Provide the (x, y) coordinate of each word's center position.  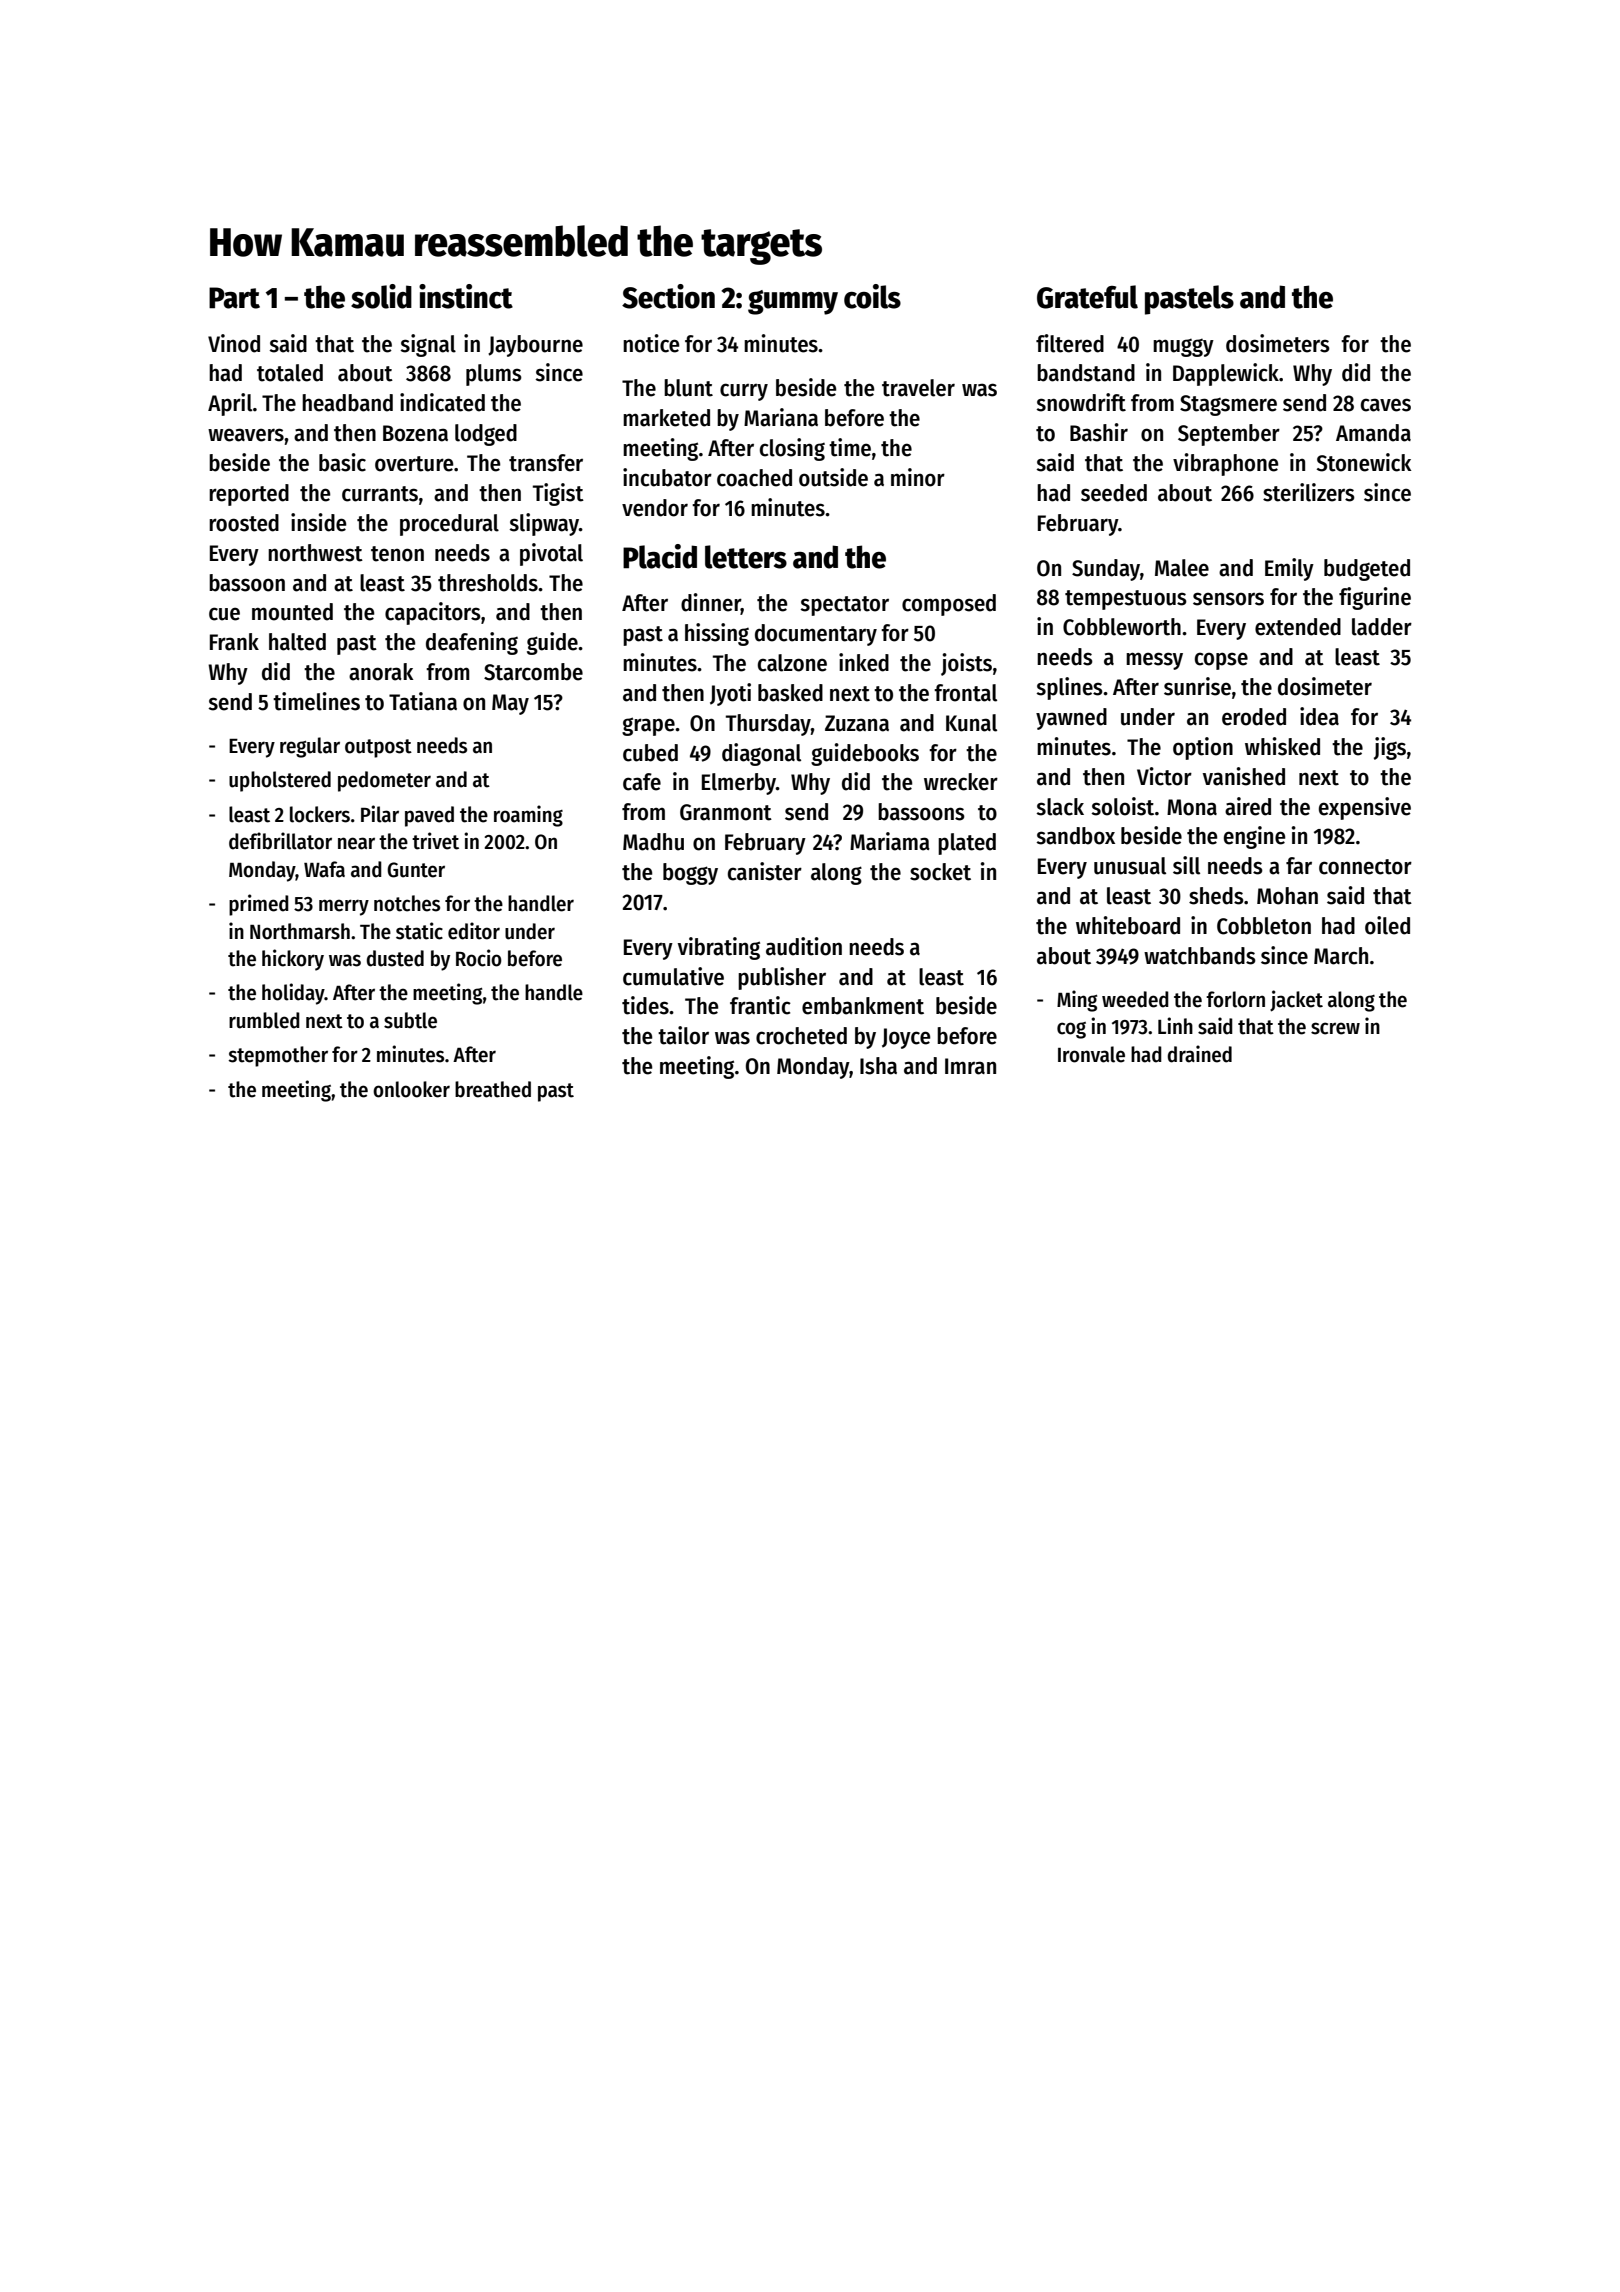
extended (1298, 627)
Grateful (1087, 297)
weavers (246, 435)
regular (310, 747)
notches (407, 903)
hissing (717, 634)
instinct (466, 296)
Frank (234, 642)
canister (765, 871)
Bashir (1099, 432)
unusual (1130, 866)
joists (966, 664)
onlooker (411, 1089)
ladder (1382, 627)
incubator (667, 477)
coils (872, 296)
